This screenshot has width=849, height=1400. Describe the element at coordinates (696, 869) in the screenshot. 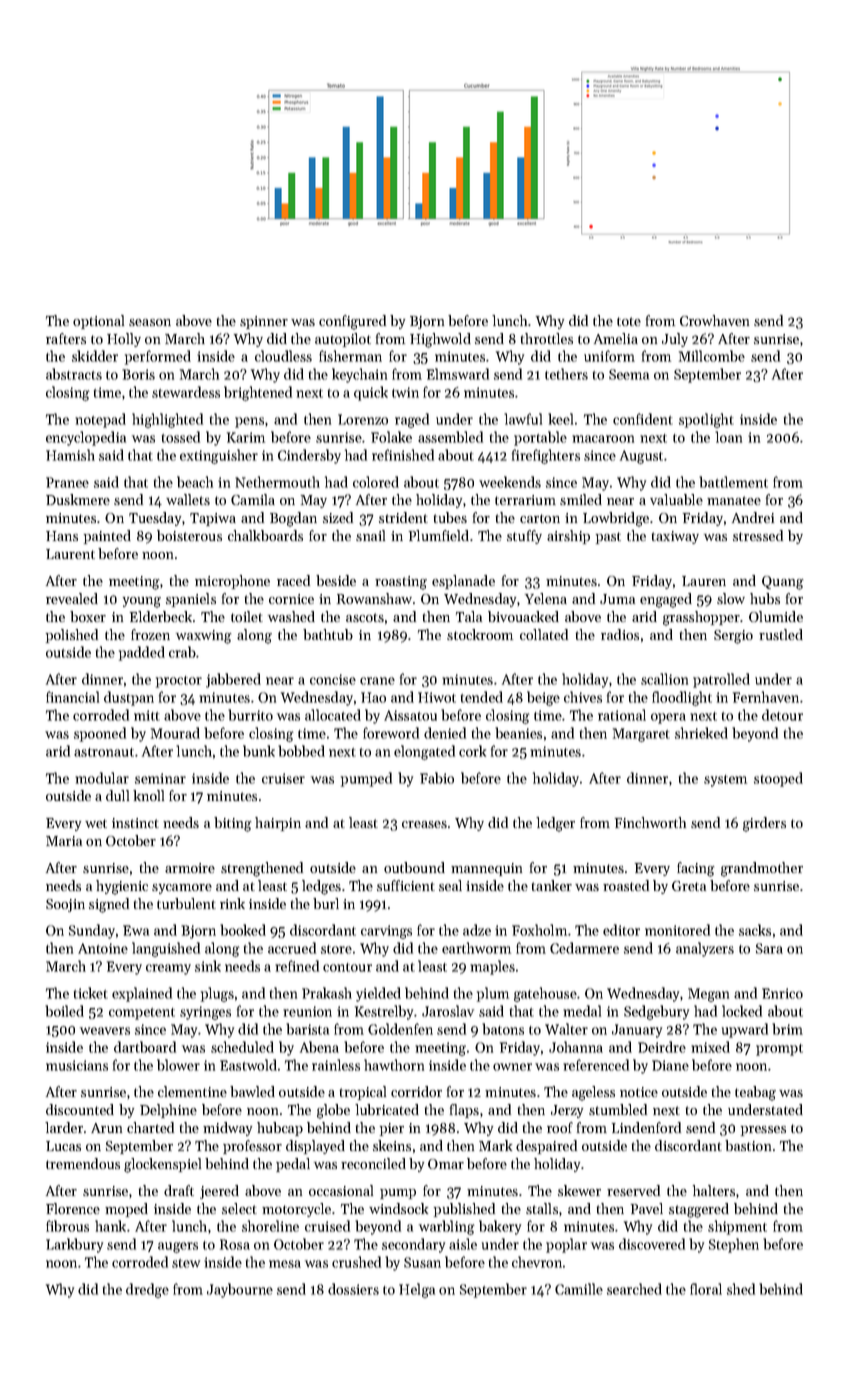

I see `facing` at that location.
